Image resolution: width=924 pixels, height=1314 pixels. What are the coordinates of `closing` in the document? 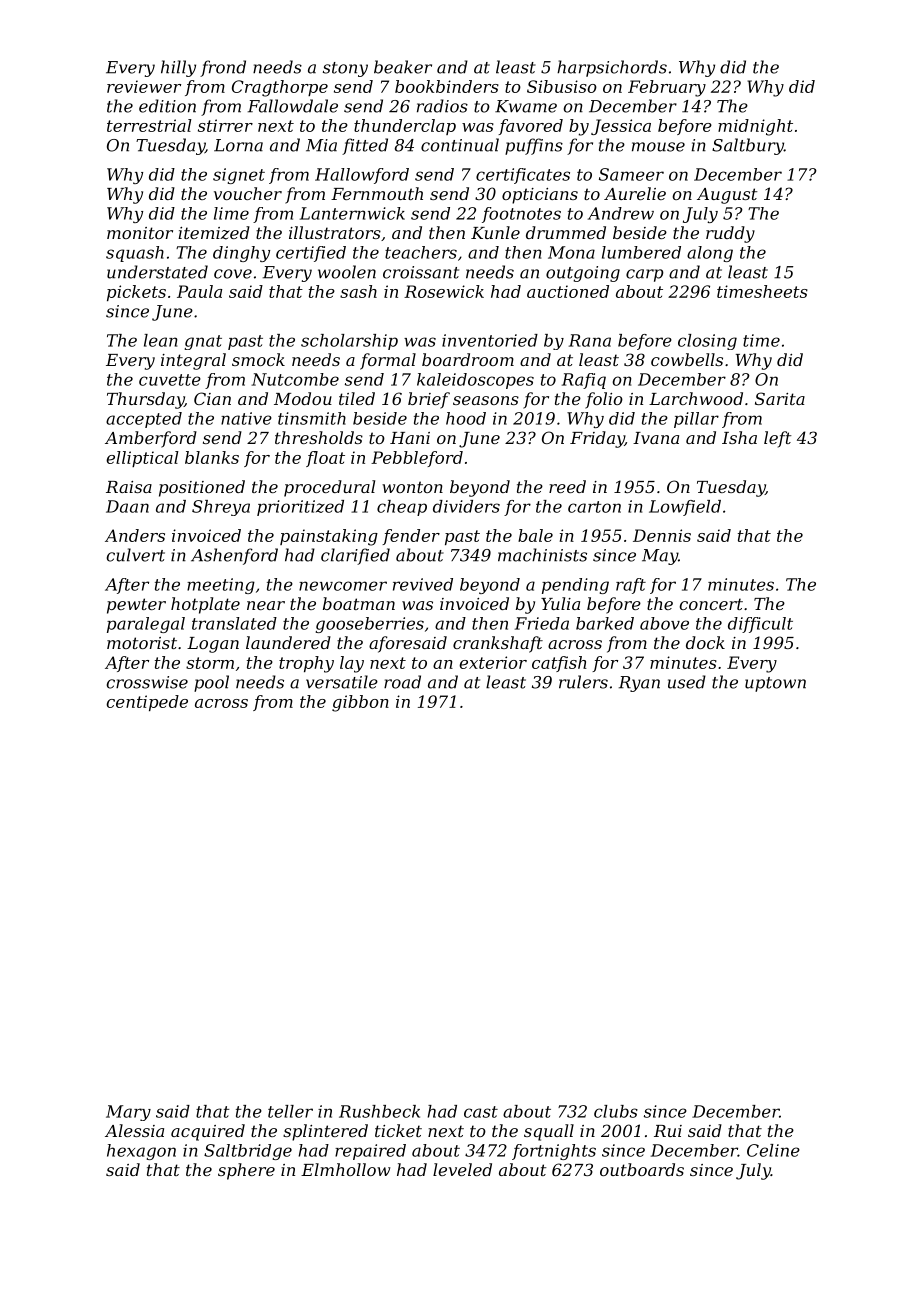 It's located at (707, 342).
